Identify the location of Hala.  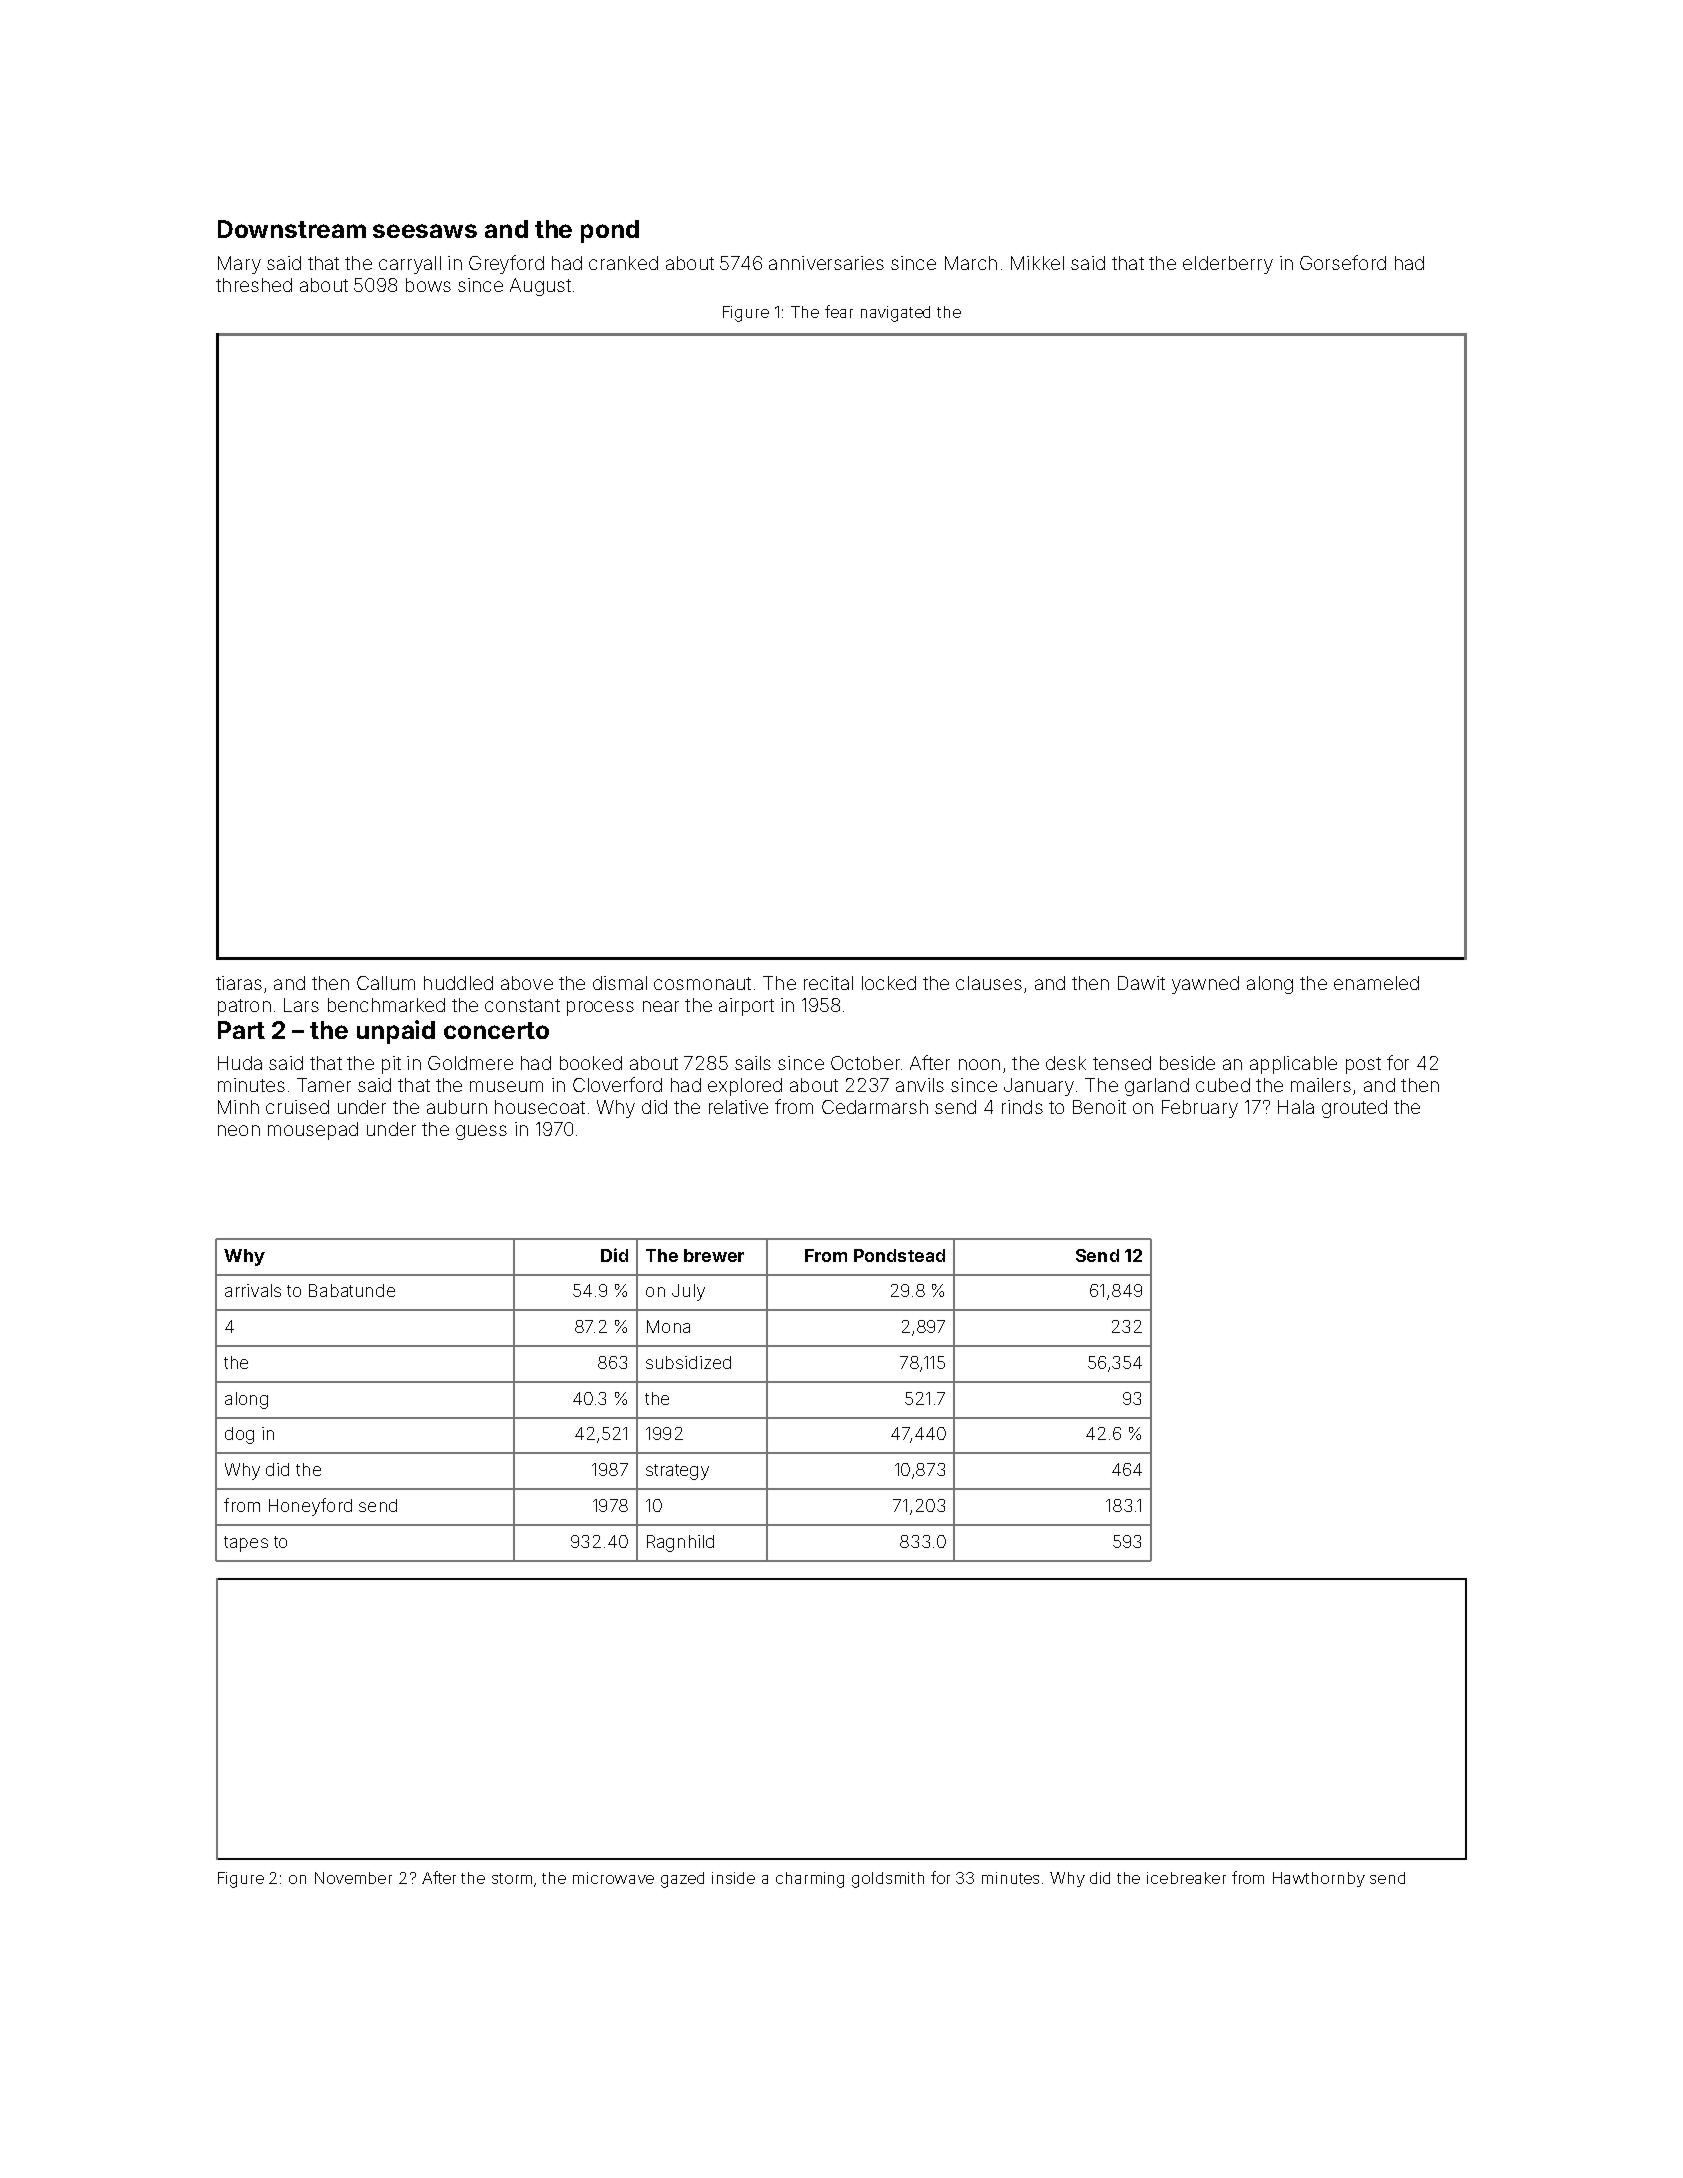
(1296, 1107).
